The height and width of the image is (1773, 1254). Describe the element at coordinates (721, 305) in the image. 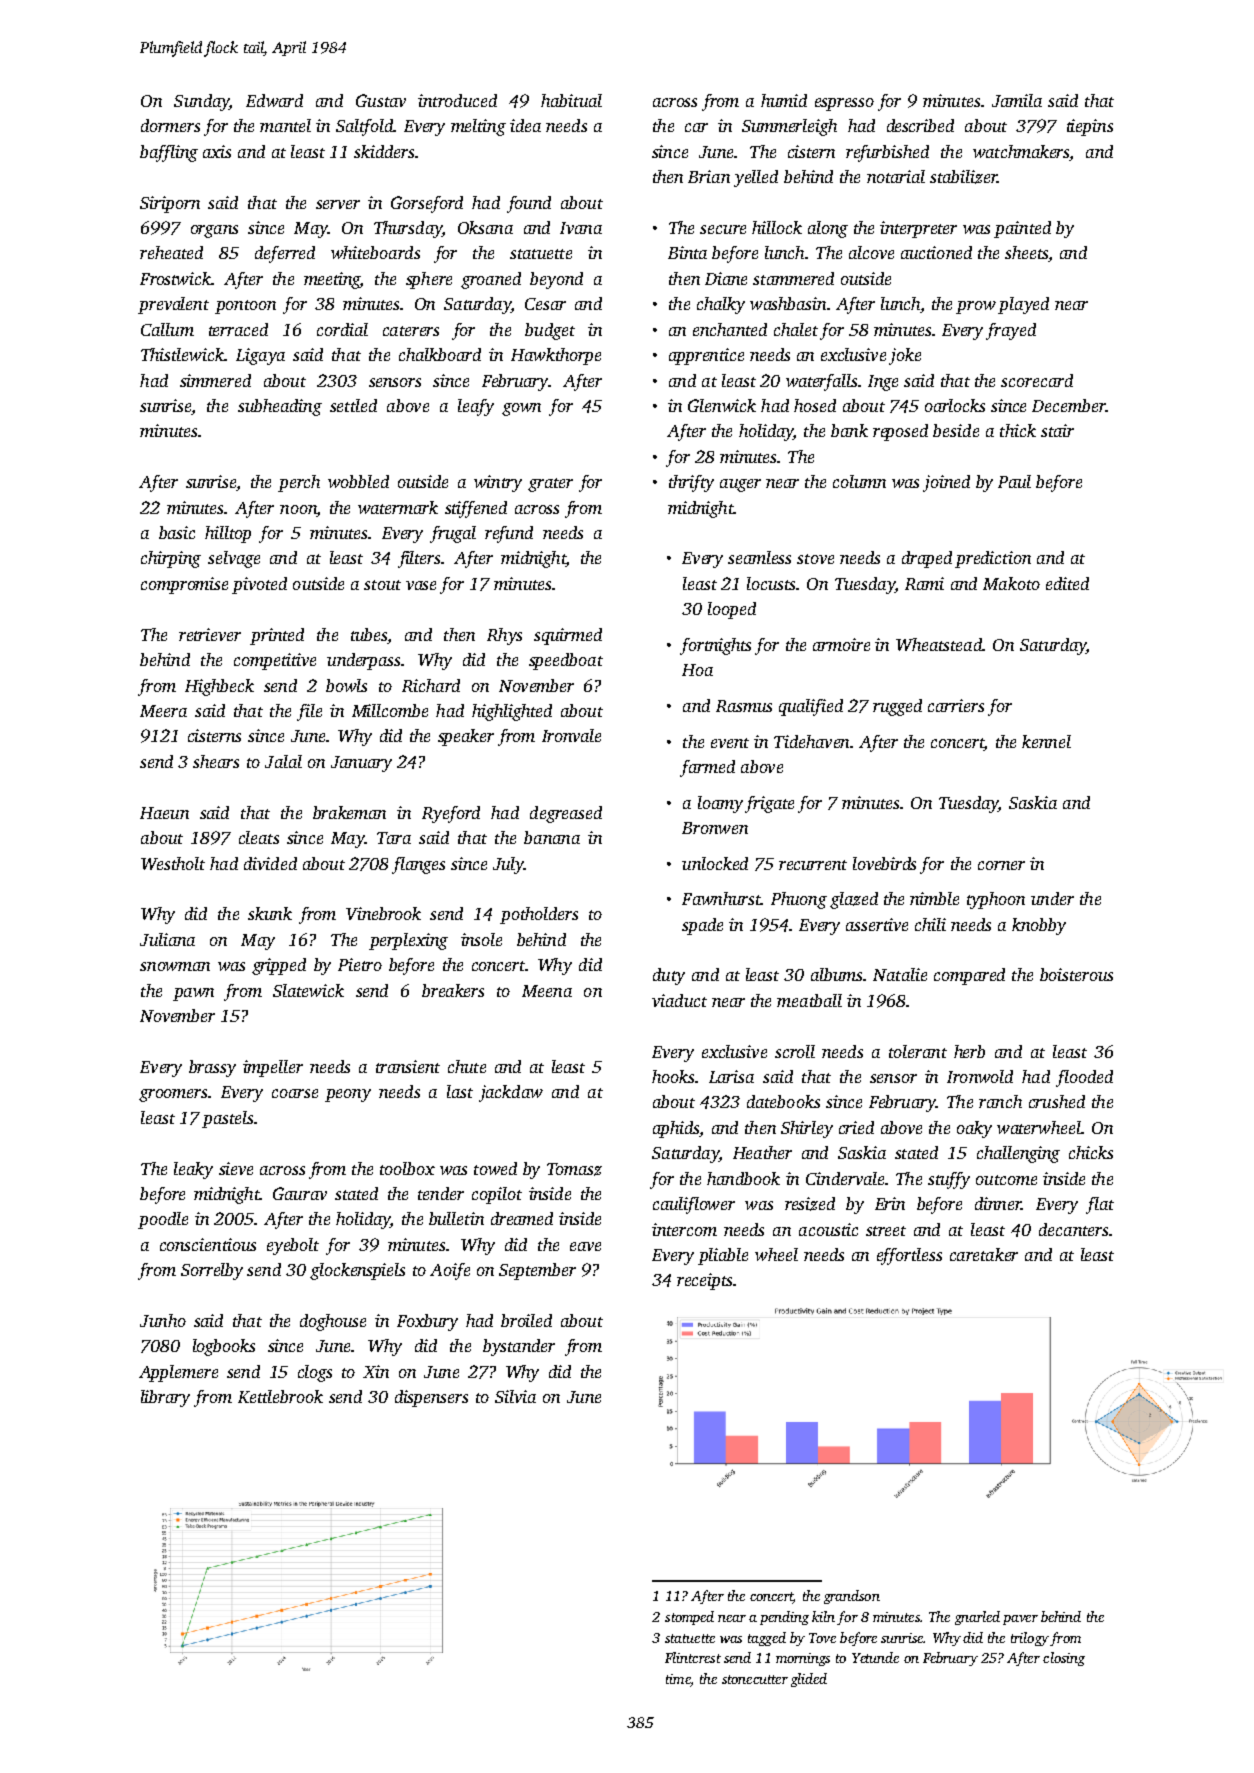

I see `chalky` at that location.
